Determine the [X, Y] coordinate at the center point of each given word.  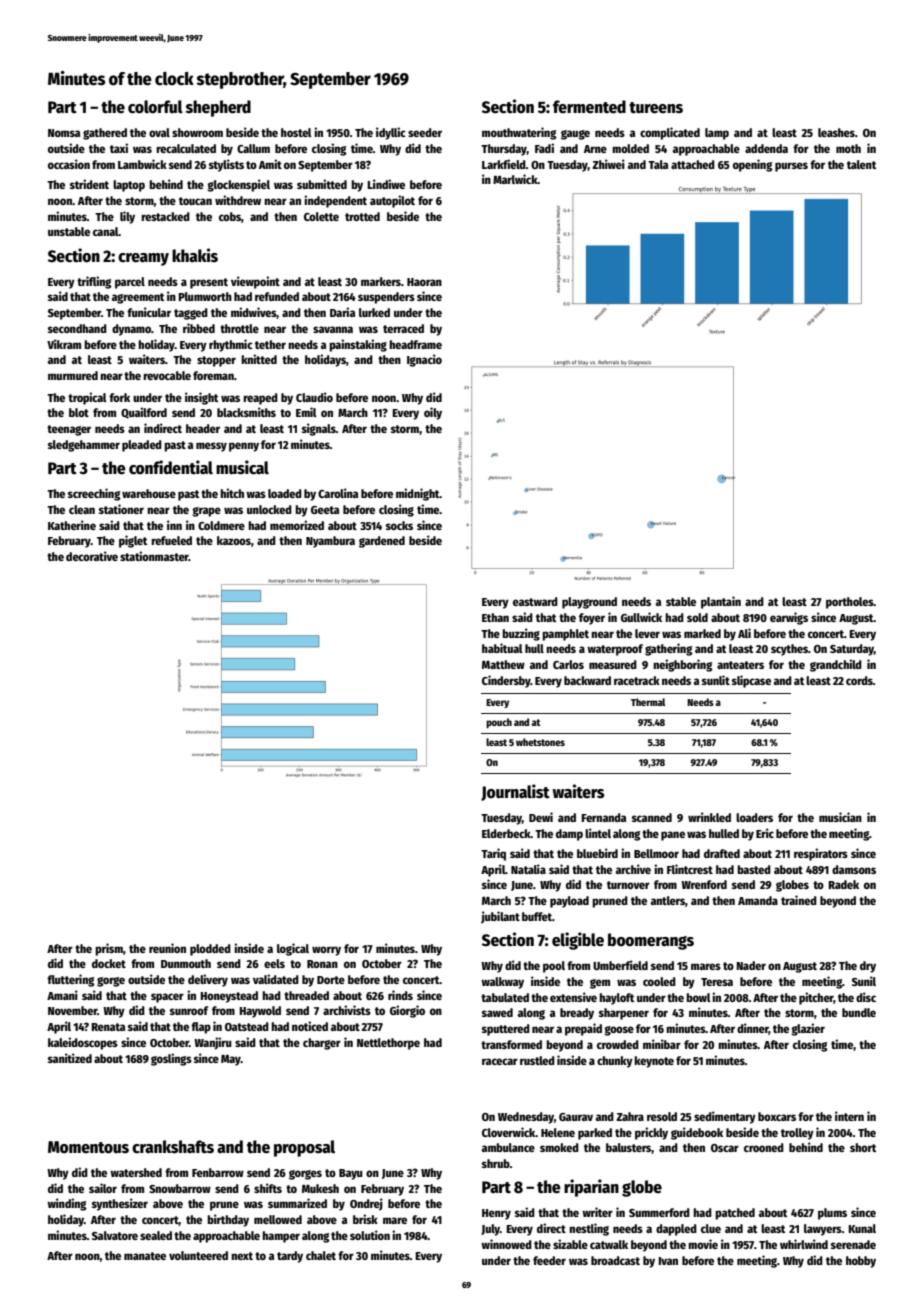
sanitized [70, 1058]
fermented [589, 107]
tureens [656, 108]
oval [159, 132]
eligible [578, 941]
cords [859, 680]
